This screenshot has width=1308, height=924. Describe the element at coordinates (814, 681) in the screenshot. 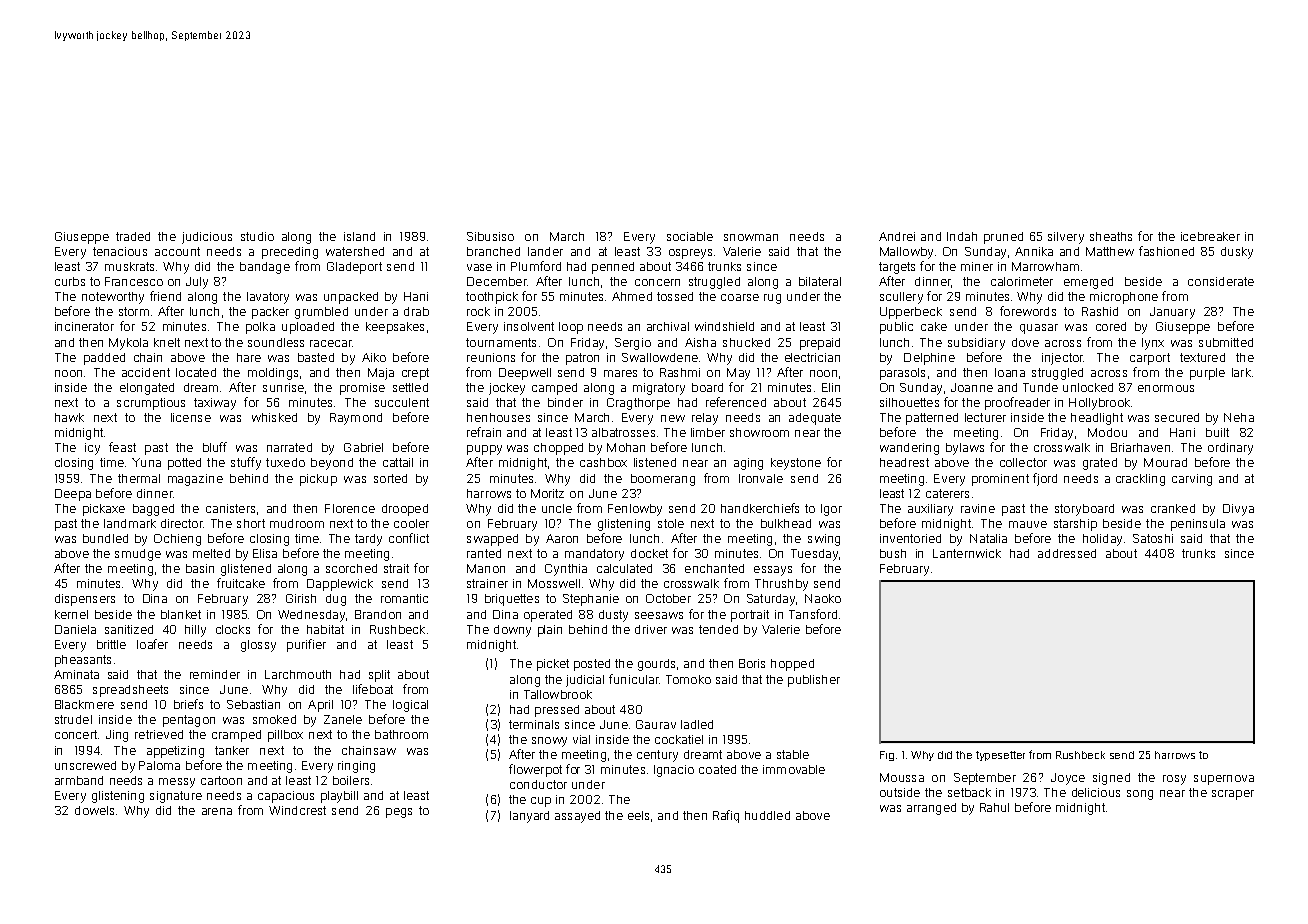

I see `publisher` at that location.
